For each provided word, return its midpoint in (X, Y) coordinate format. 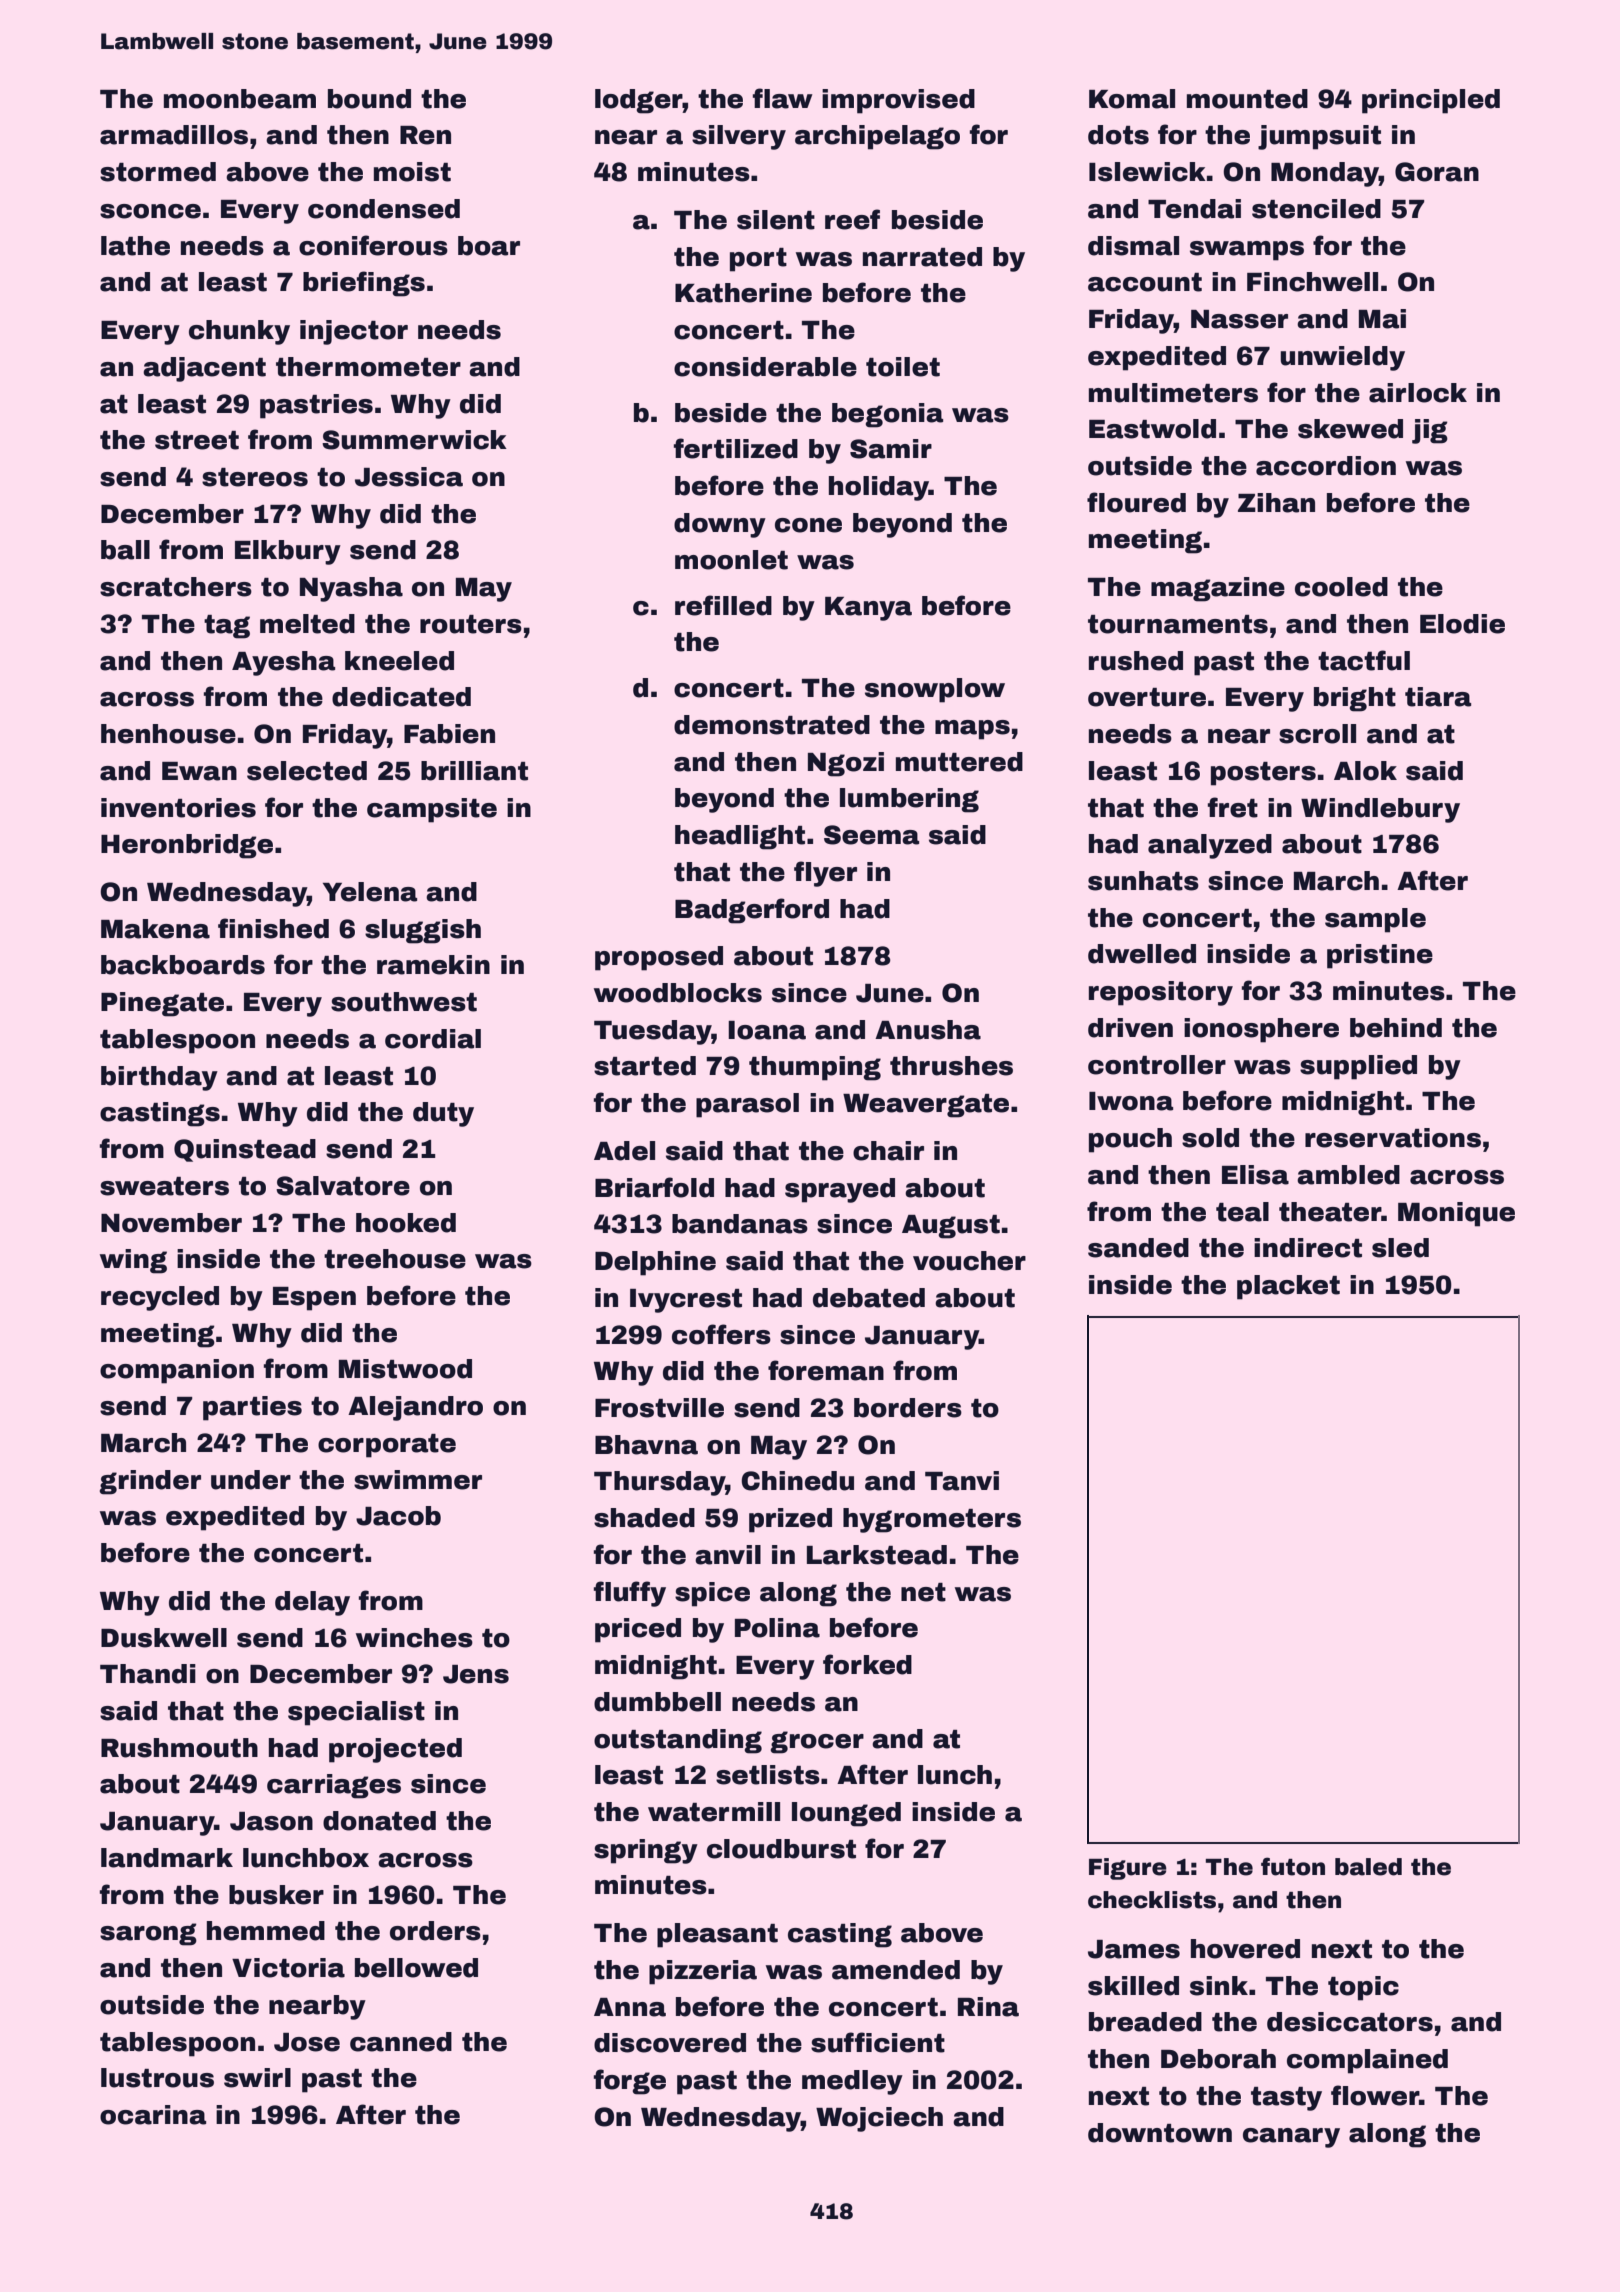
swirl (257, 2078)
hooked (406, 1223)
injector (354, 332)
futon (1293, 1866)
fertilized (736, 448)
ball (125, 550)
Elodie (1462, 624)
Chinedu (797, 1481)
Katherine (743, 293)
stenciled (1316, 209)
